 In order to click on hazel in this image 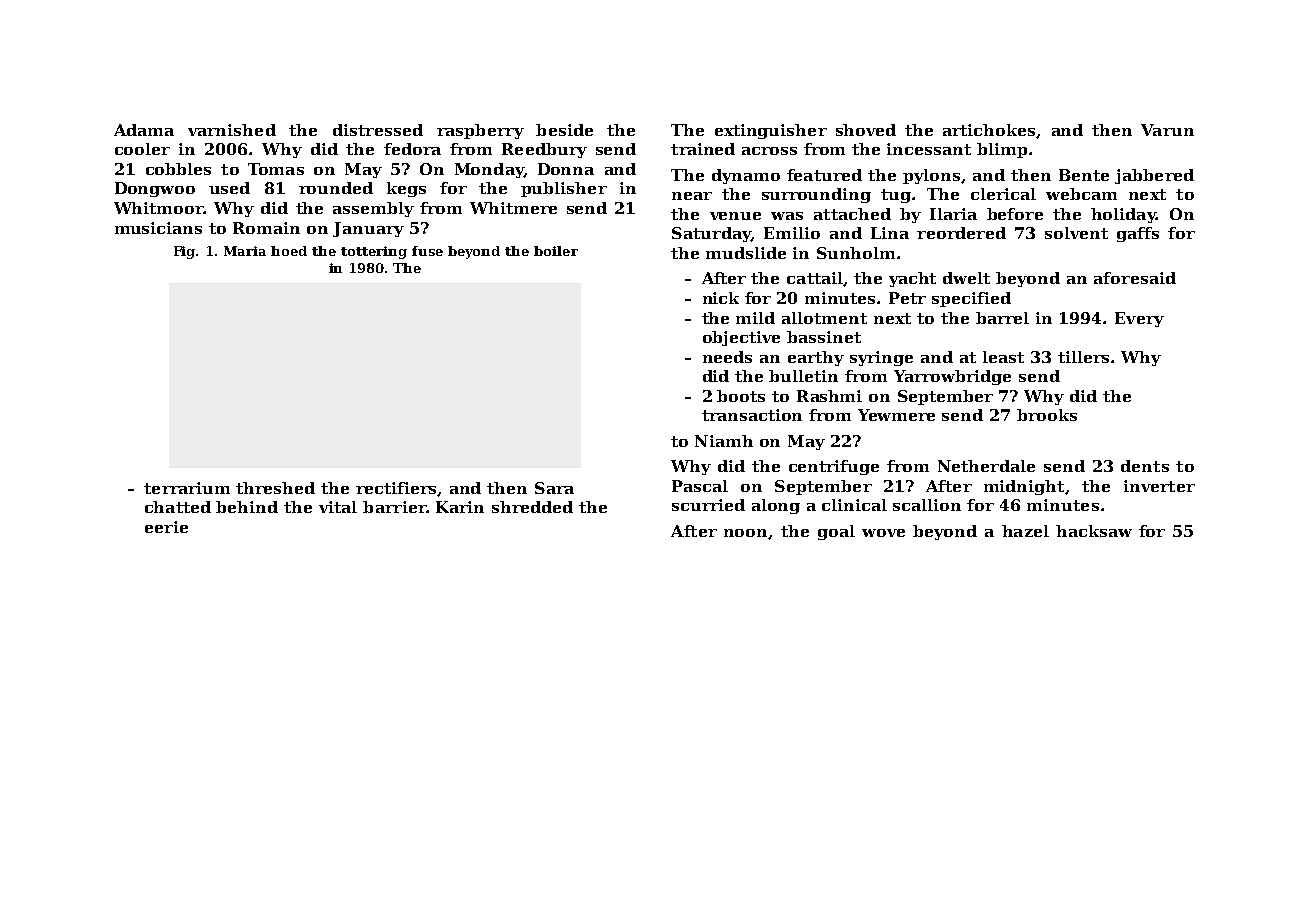, I will do `click(1025, 531)`.
